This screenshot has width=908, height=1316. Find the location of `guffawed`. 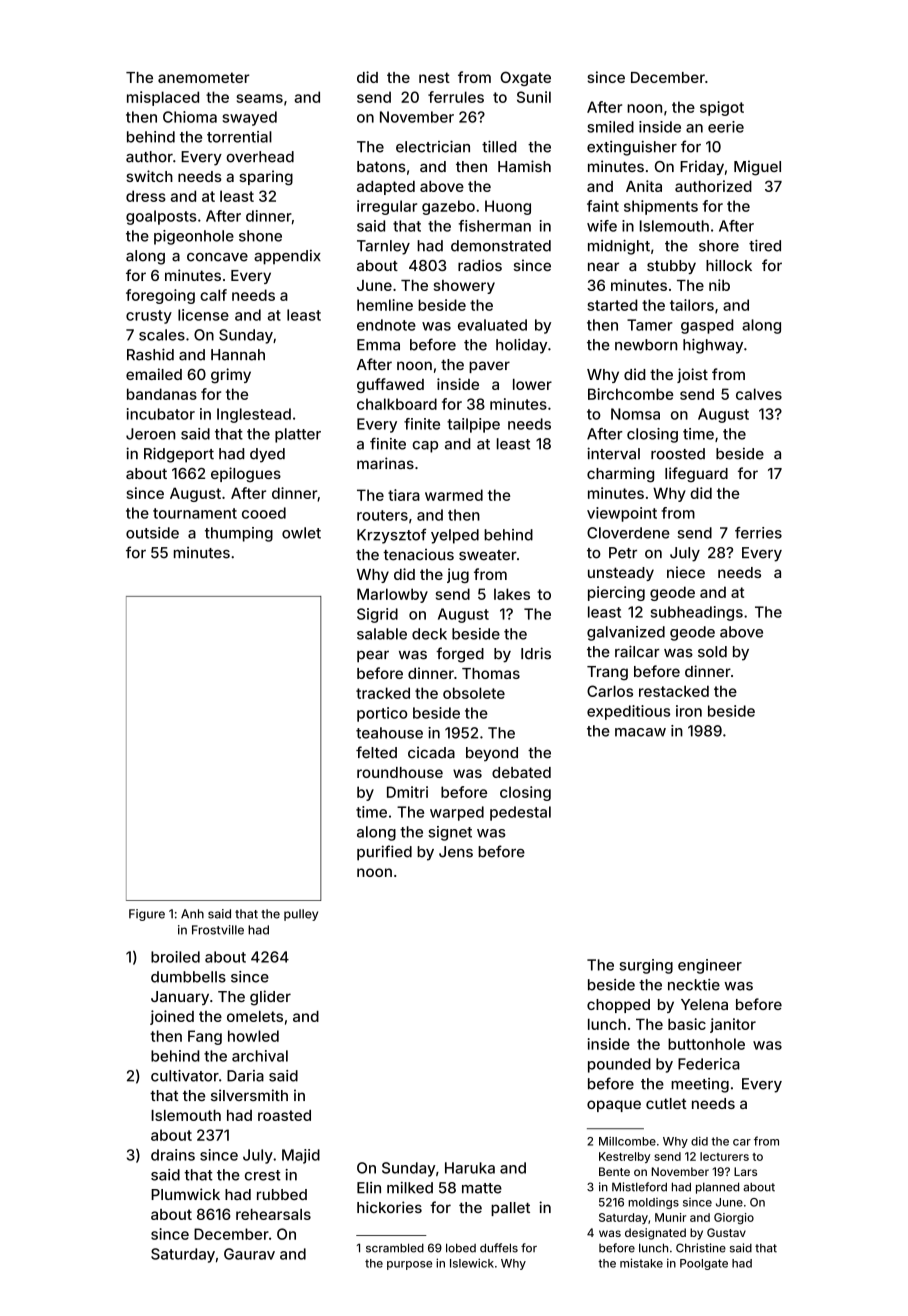

guffawed is located at coordinates (390, 385).
